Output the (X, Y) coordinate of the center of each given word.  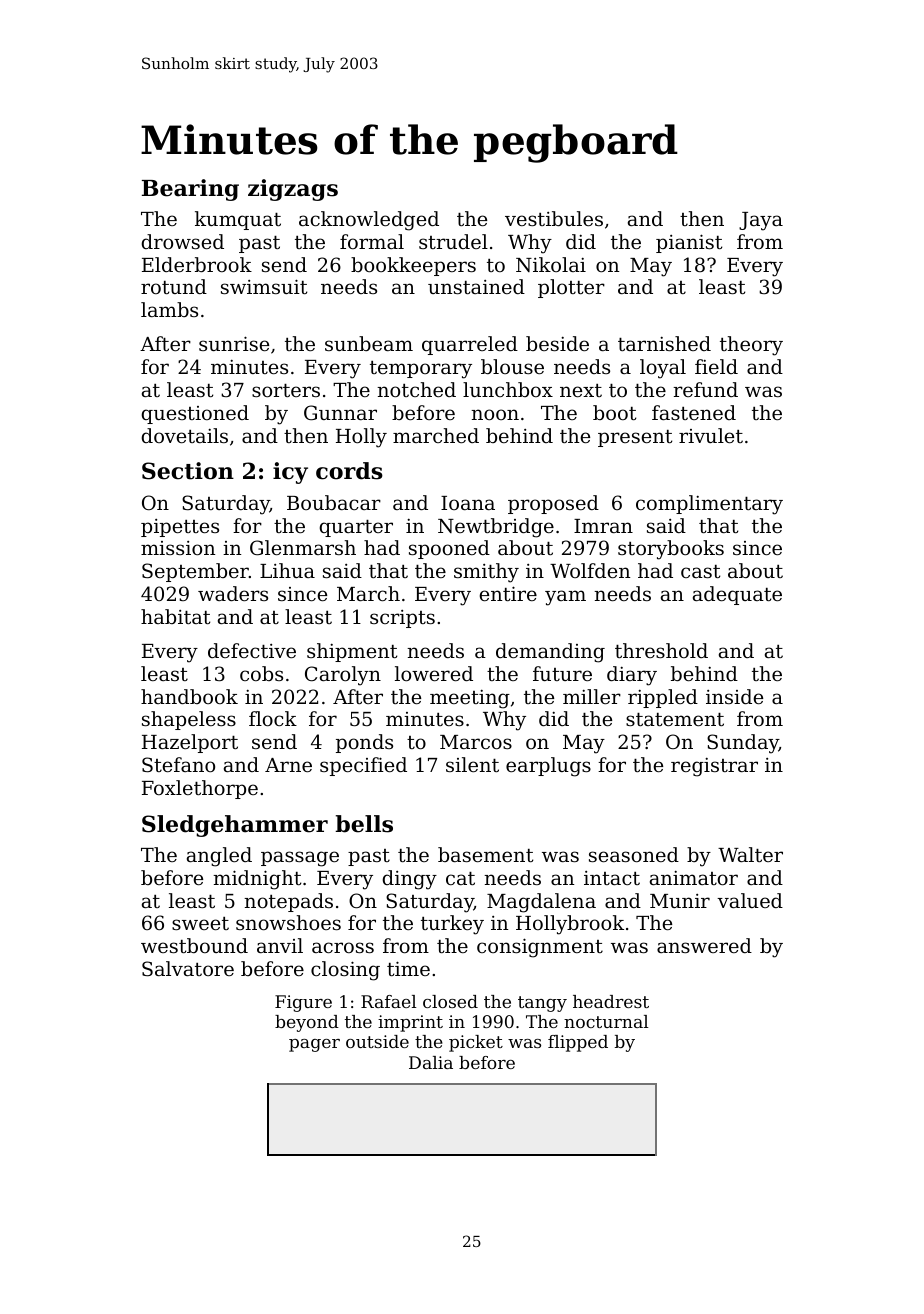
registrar (714, 767)
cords (349, 471)
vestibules (554, 218)
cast (700, 571)
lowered (434, 673)
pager (314, 1045)
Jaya (761, 221)
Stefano (178, 765)
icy (290, 473)
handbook (189, 696)
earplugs (548, 767)
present (635, 438)
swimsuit (264, 286)
